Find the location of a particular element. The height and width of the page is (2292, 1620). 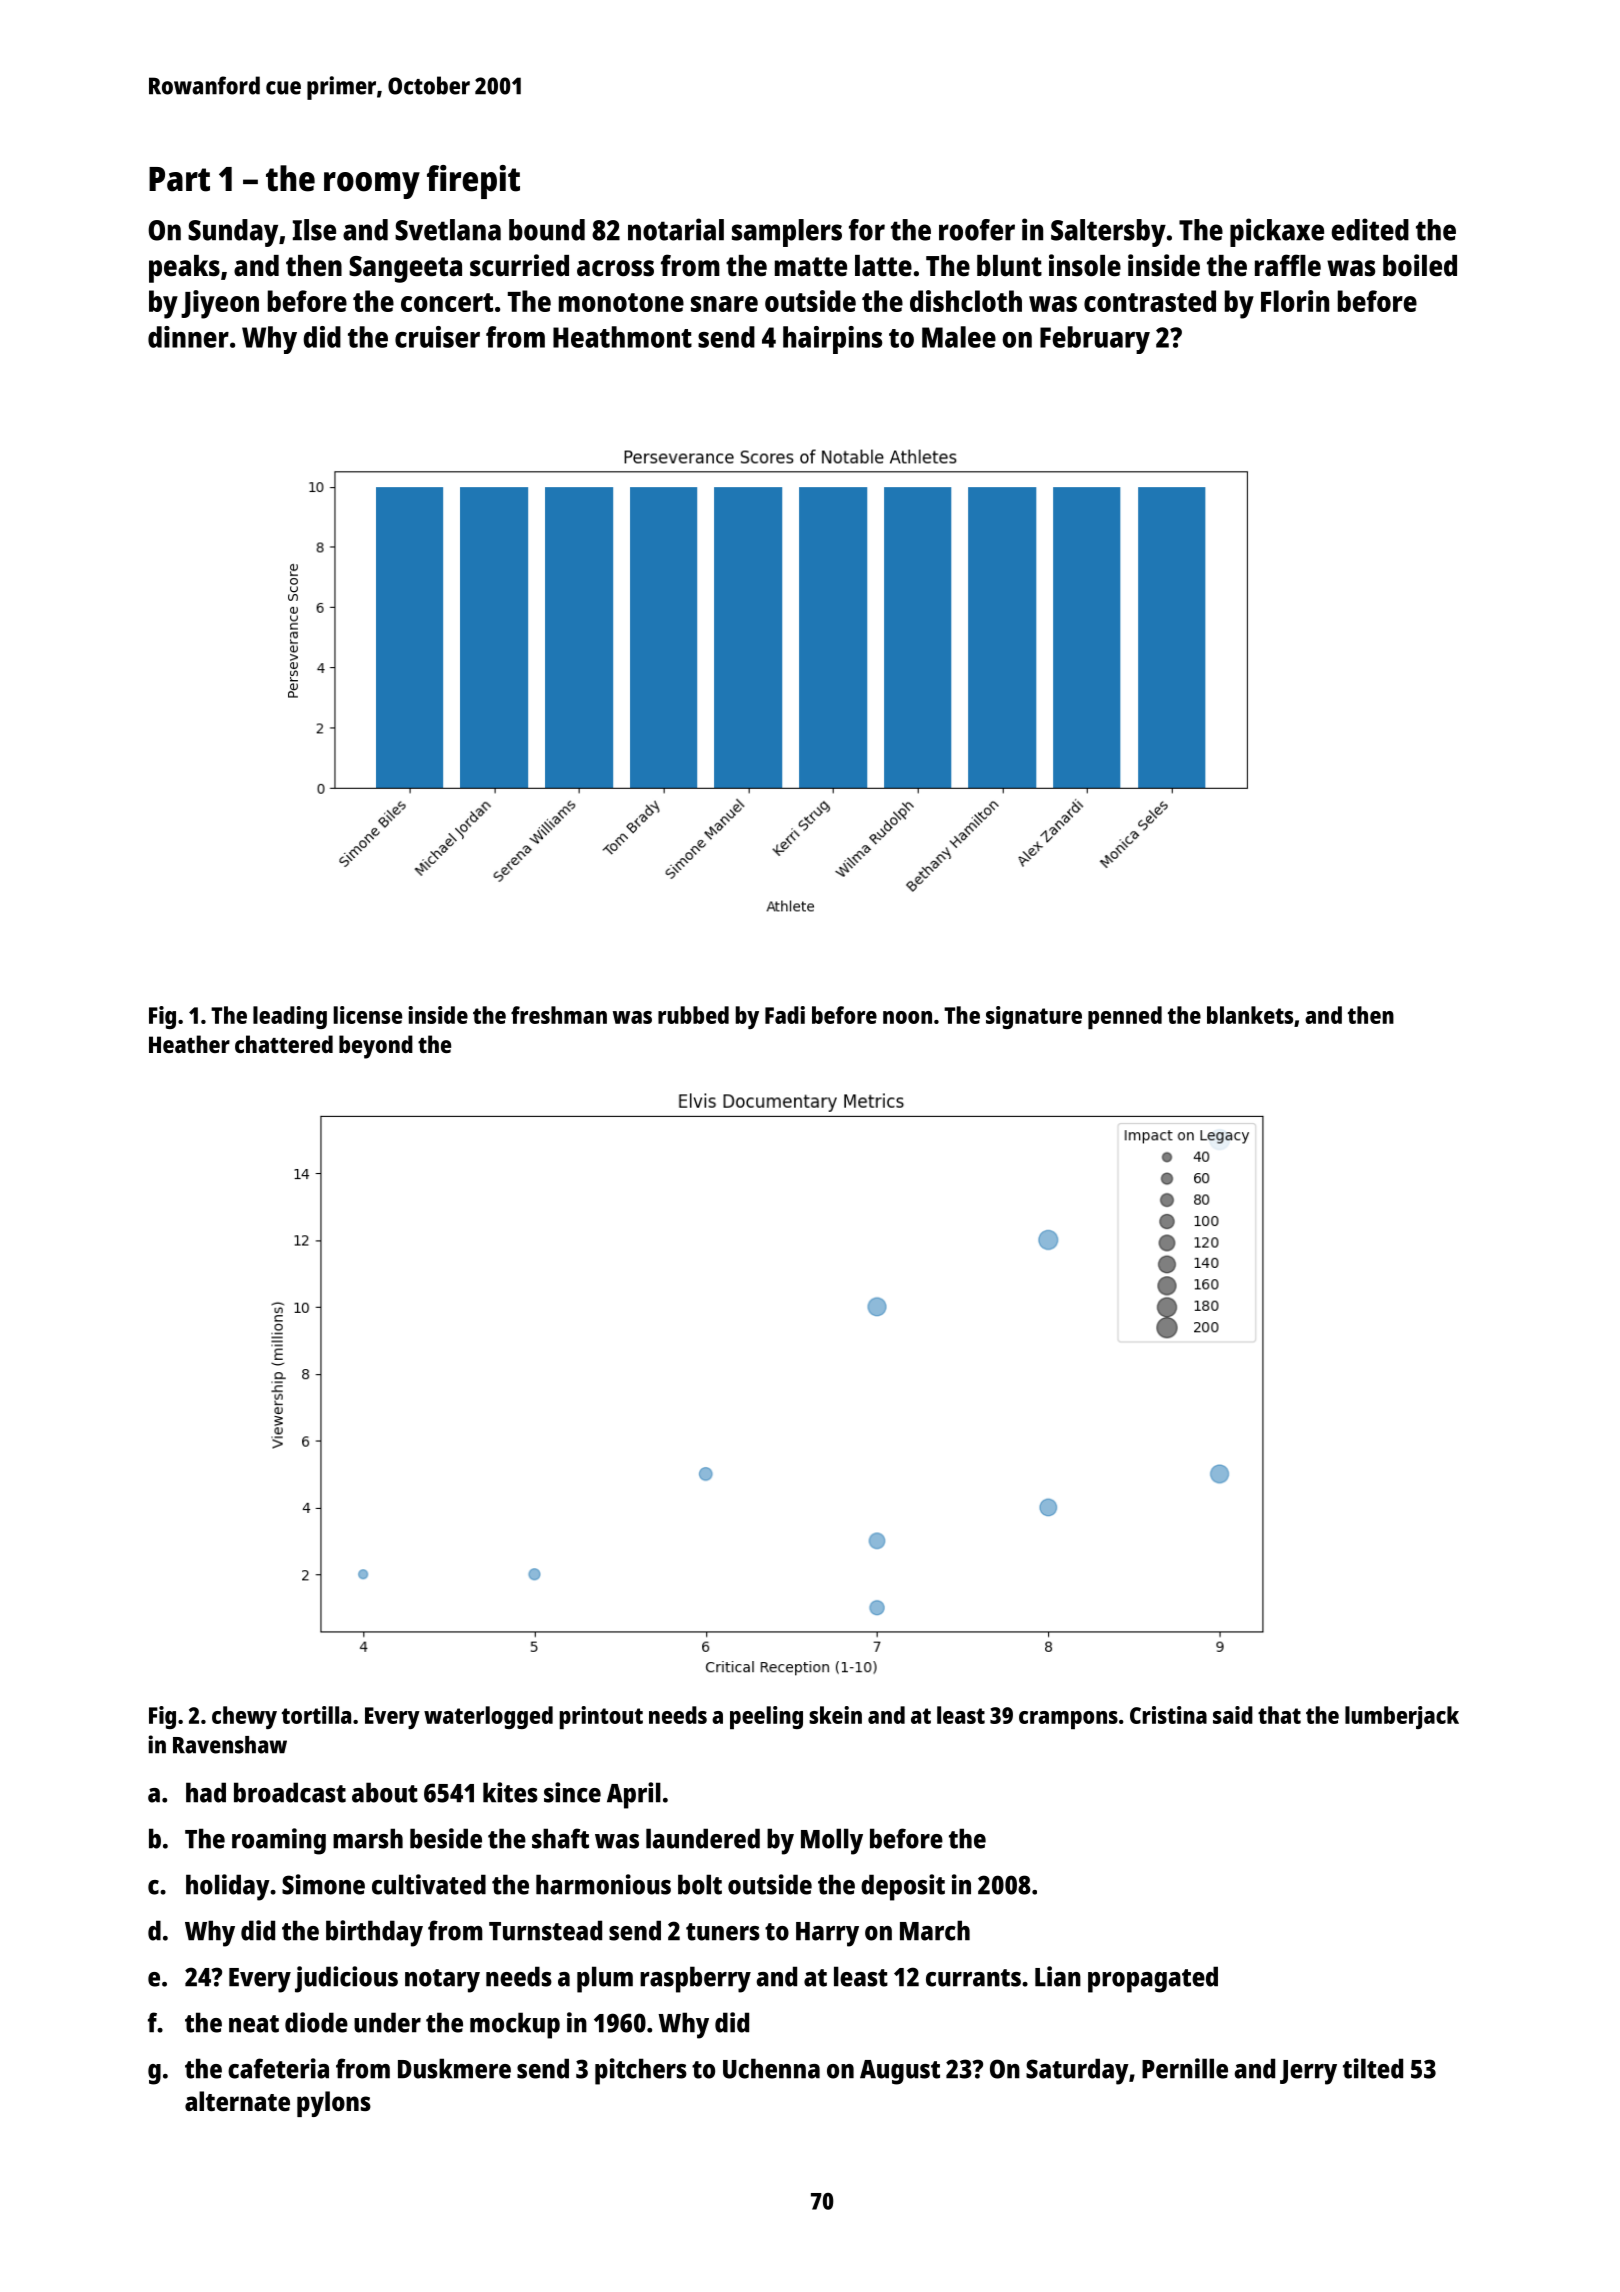

Fadi is located at coordinates (785, 1015).
